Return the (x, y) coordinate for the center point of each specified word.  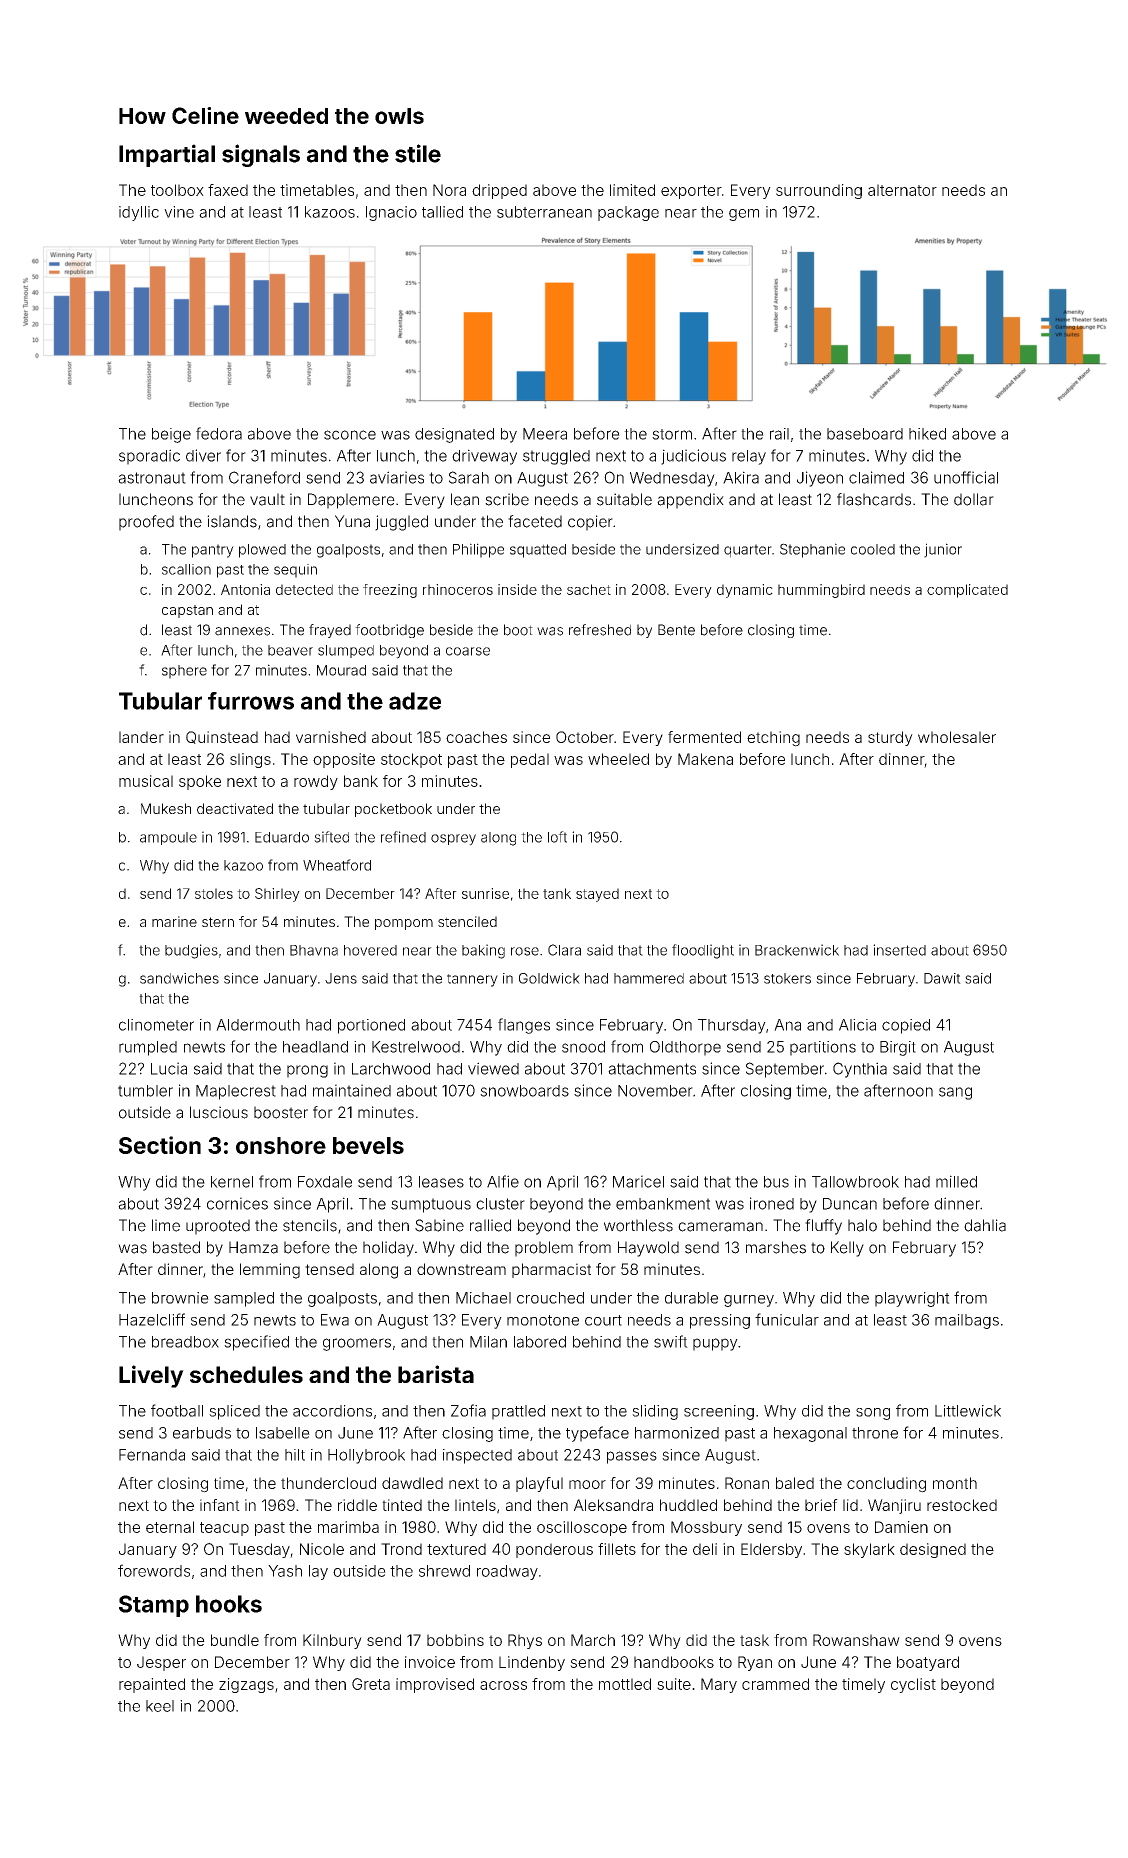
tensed (329, 1269)
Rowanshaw (856, 1640)
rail (779, 434)
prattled (518, 1412)
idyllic (139, 213)
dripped (499, 191)
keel (160, 1706)
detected (304, 589)
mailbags (967, 1321)
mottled (625, 1684)
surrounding (819, 191)
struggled (556, 457)
